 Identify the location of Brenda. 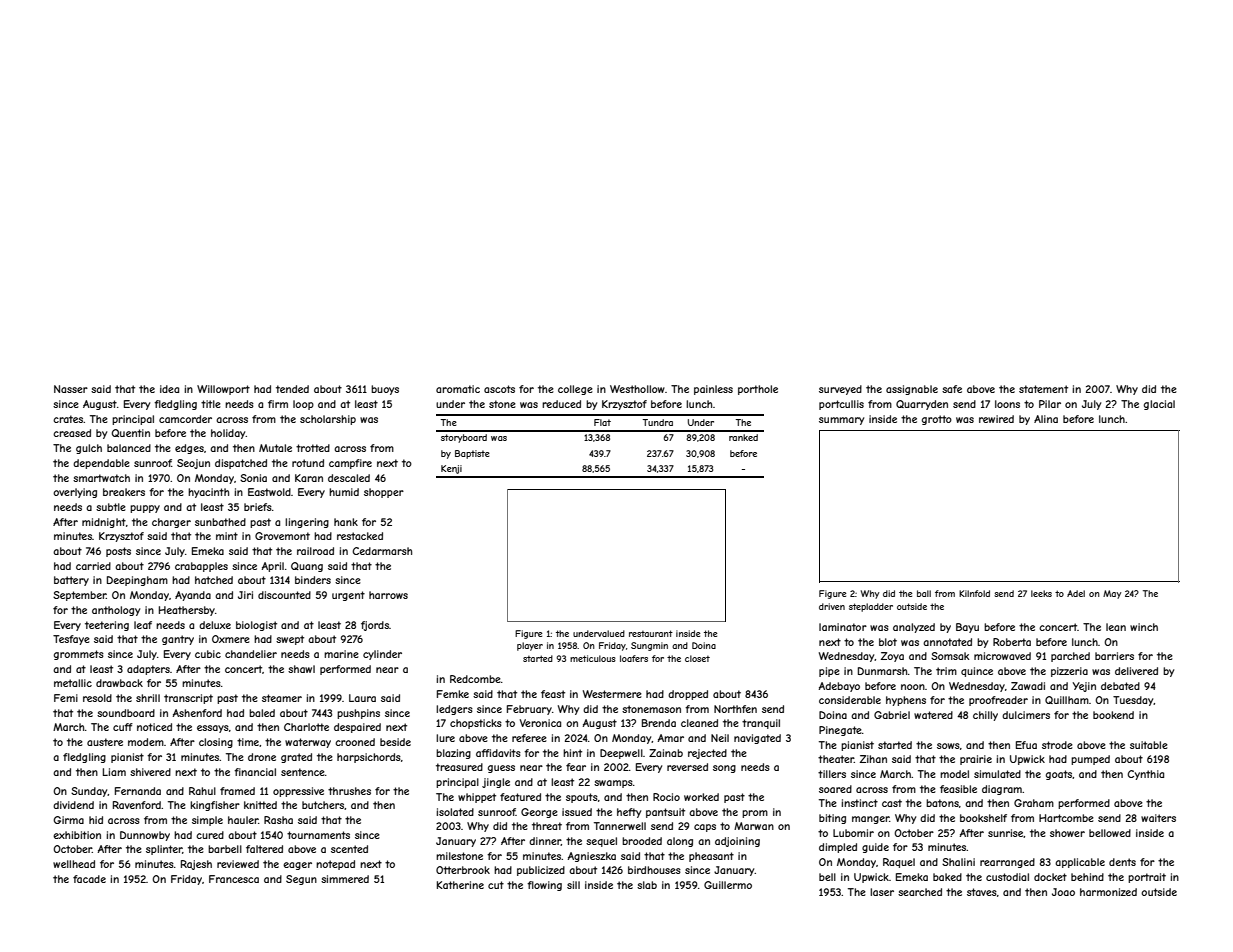
(659, 723).
